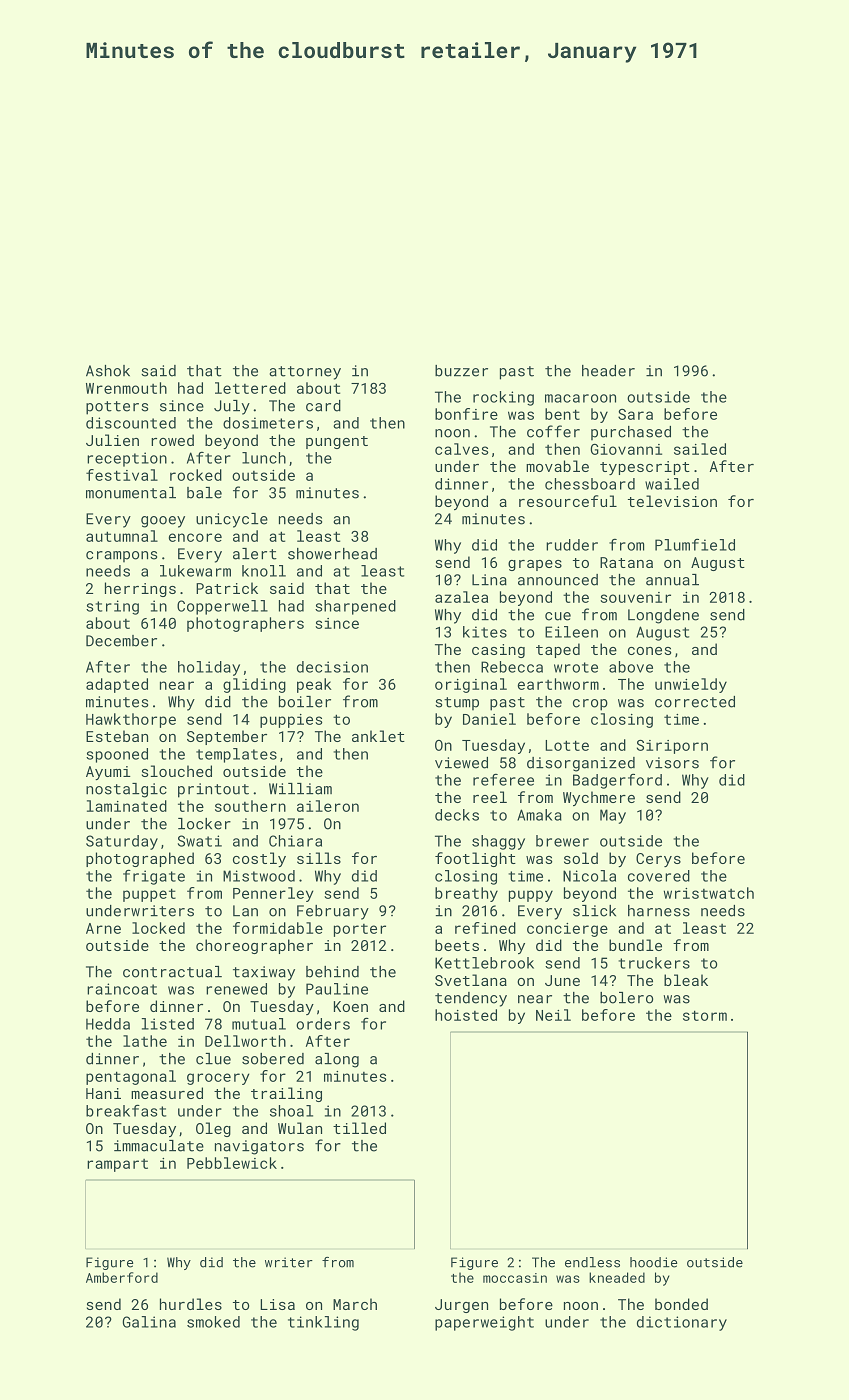 This screenshot has width=849, height=1400. Describe the element at coordinates (232, 520) in the screenshot. I see `unicycle` at that location.
